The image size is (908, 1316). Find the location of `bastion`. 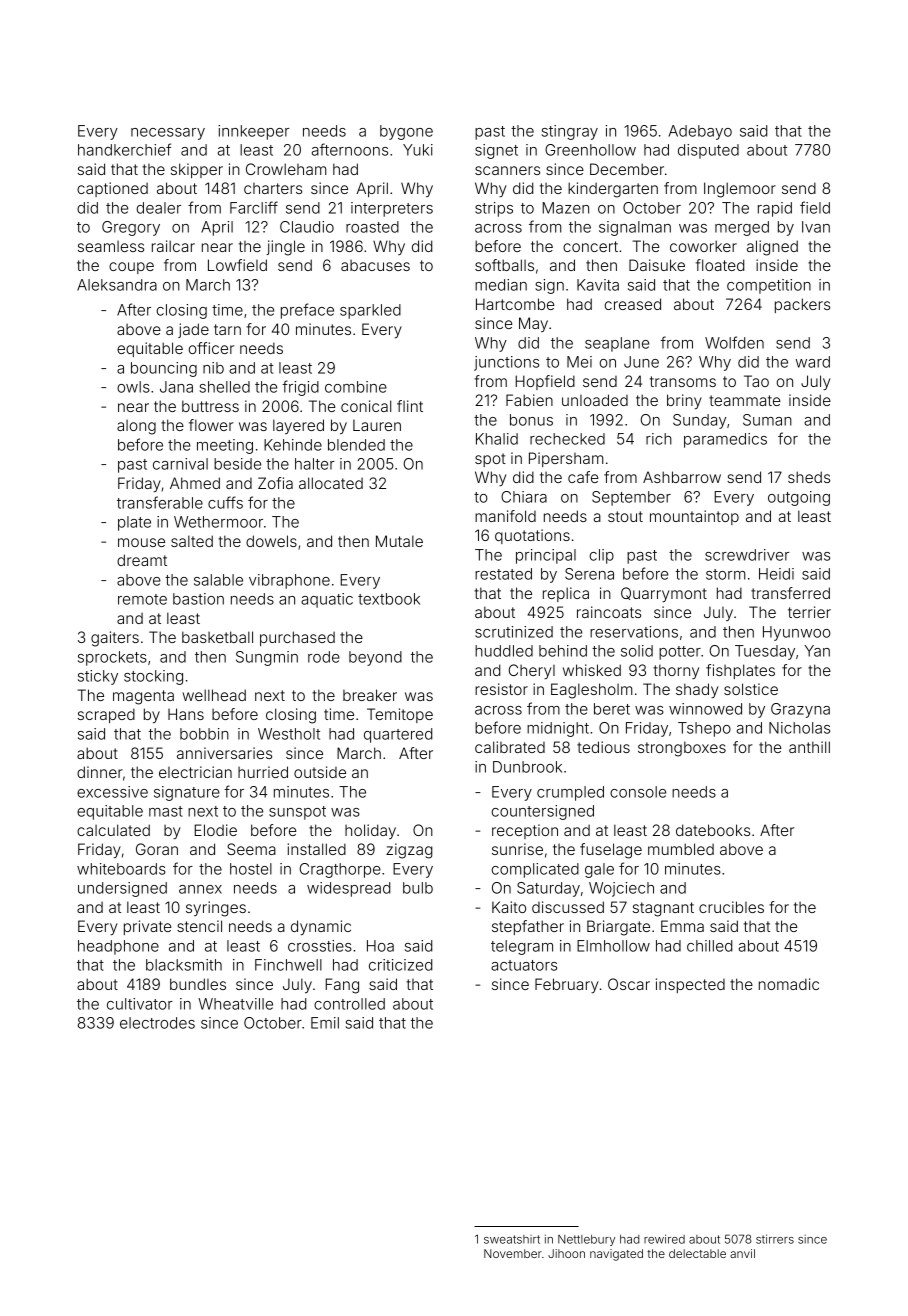

bastion is located at coordinates (198, 599).
